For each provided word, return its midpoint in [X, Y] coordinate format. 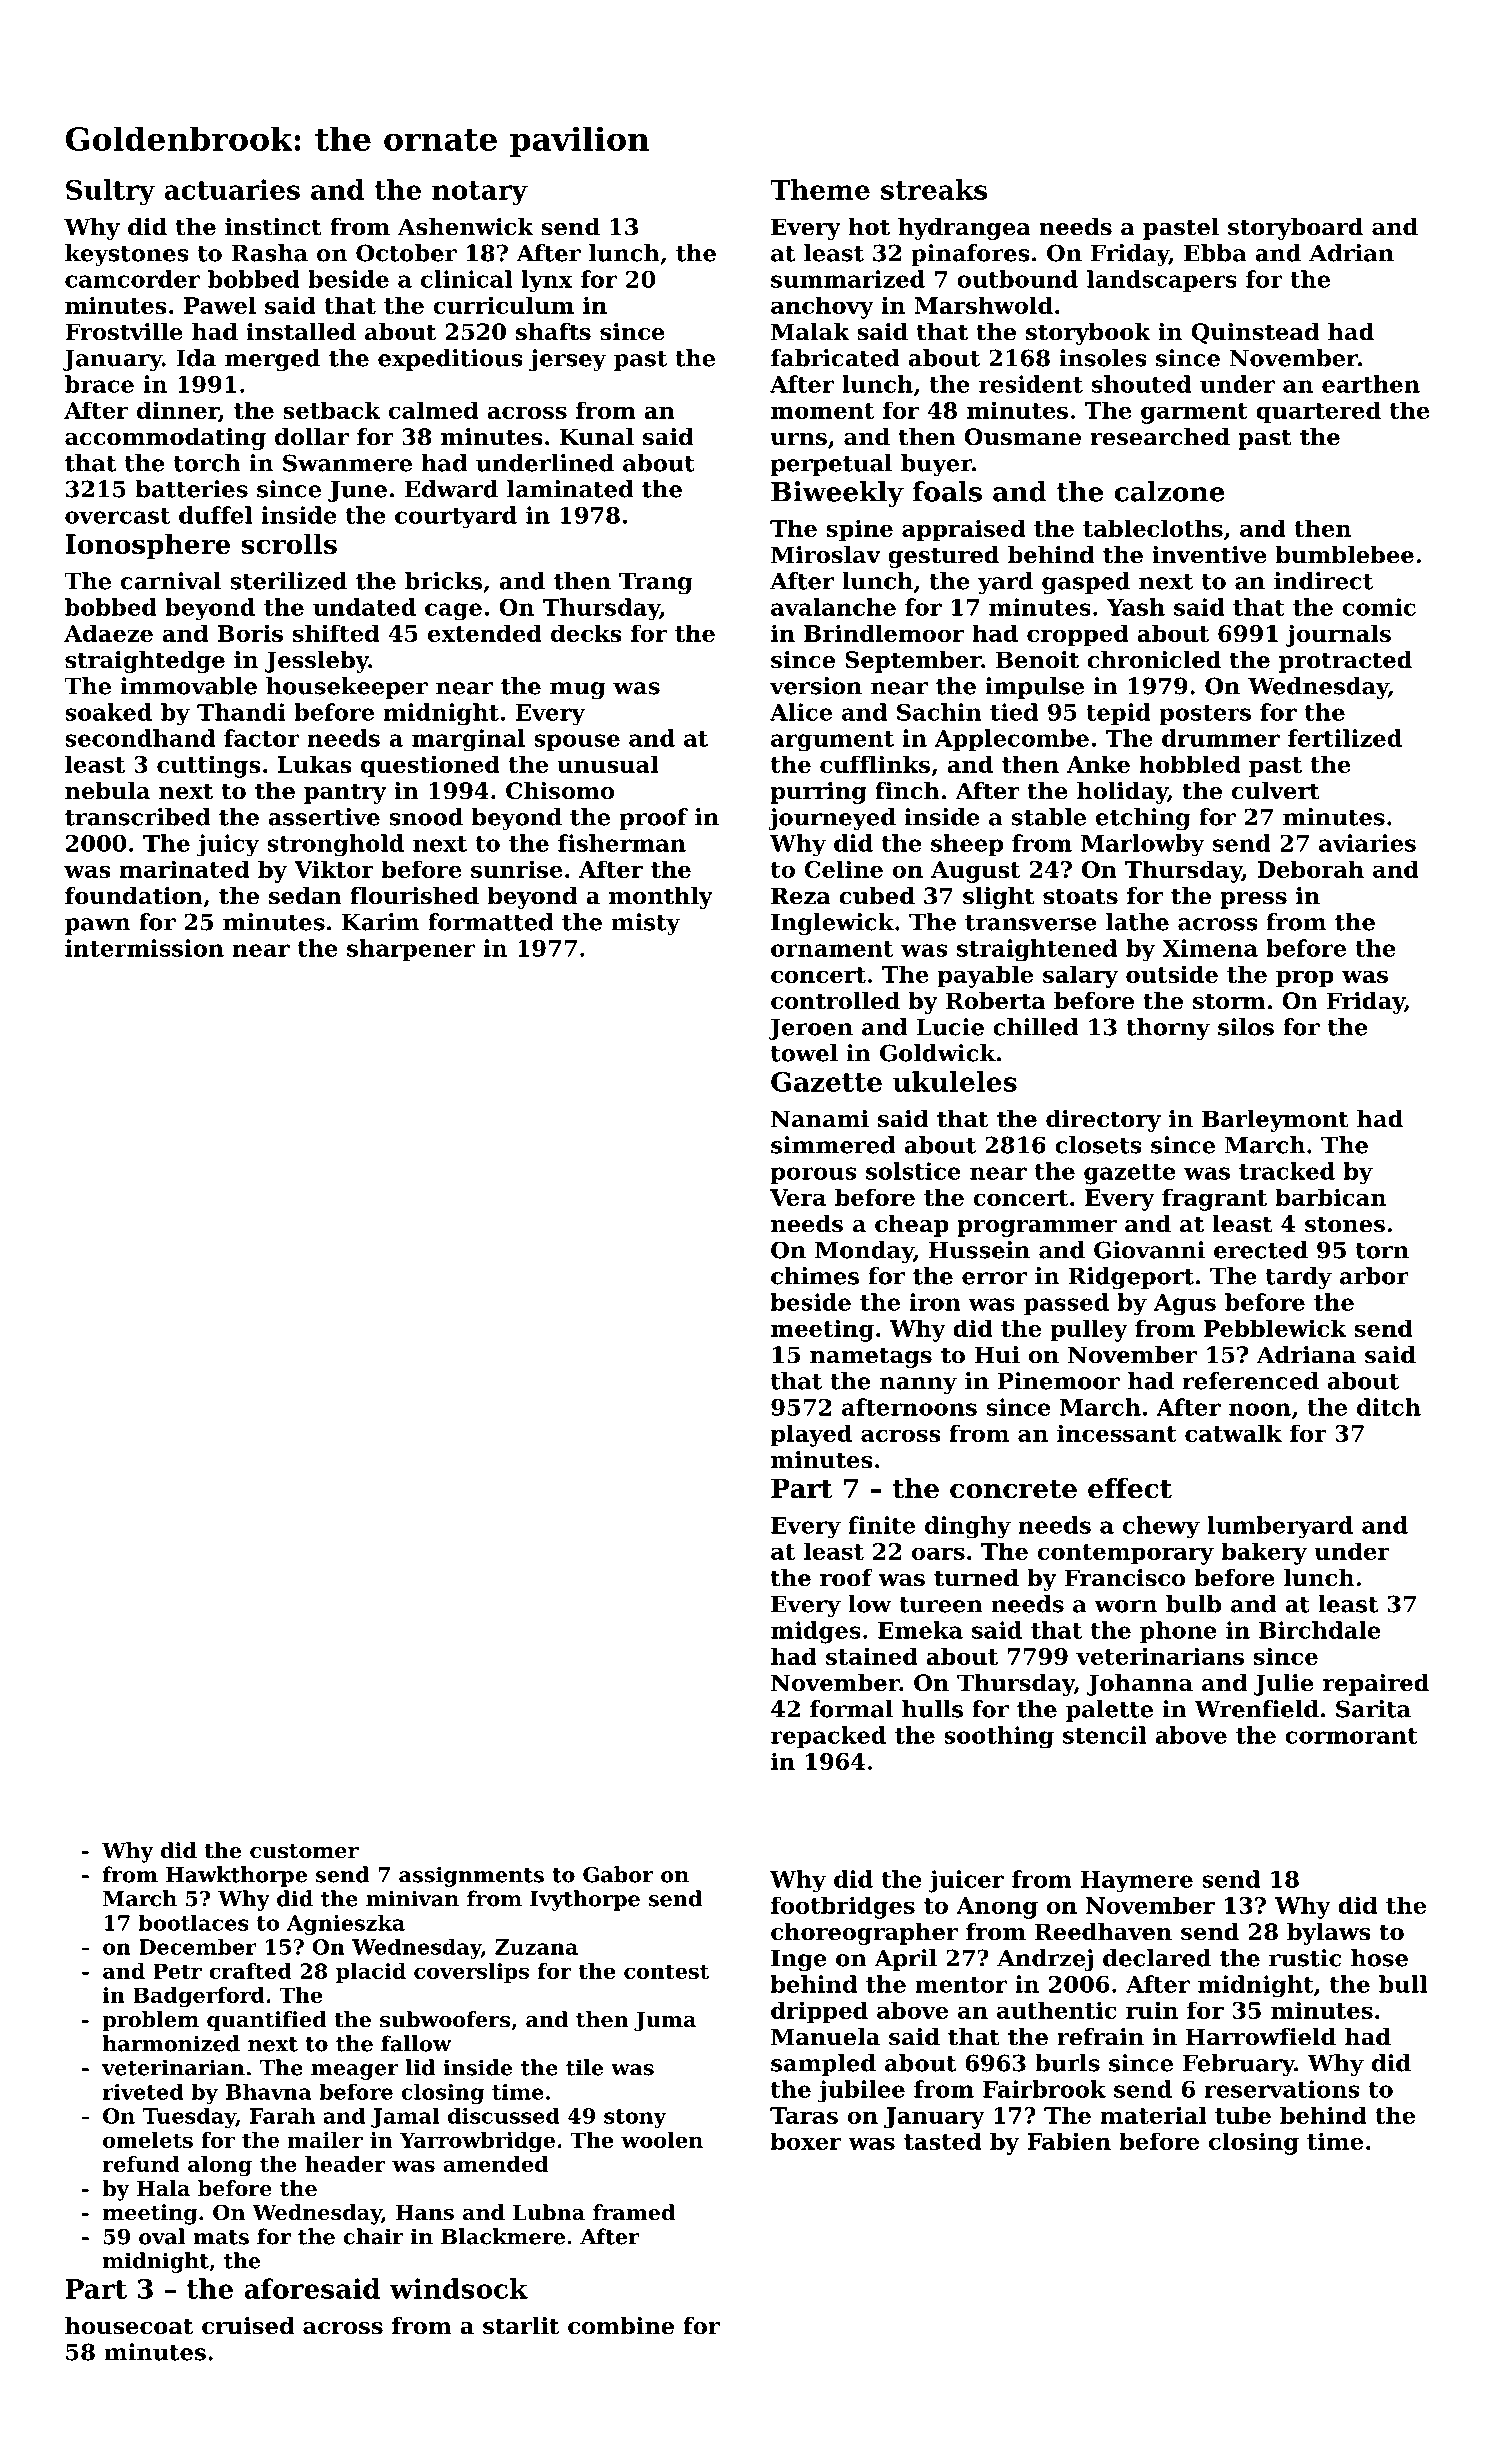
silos [1246, 1027]
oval [162, 2236]
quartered [1318, 412]
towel [804, 1053]
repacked [828, 1737]
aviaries [1367, 843]
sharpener [411, 950]
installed [301, 332]
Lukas [315, 764]
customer [304, 1851]
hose [1379, 1958]
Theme [820, 189]
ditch [1389, 1407]
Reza [801, 896]
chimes [815, 1276]
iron [935, 1302]
